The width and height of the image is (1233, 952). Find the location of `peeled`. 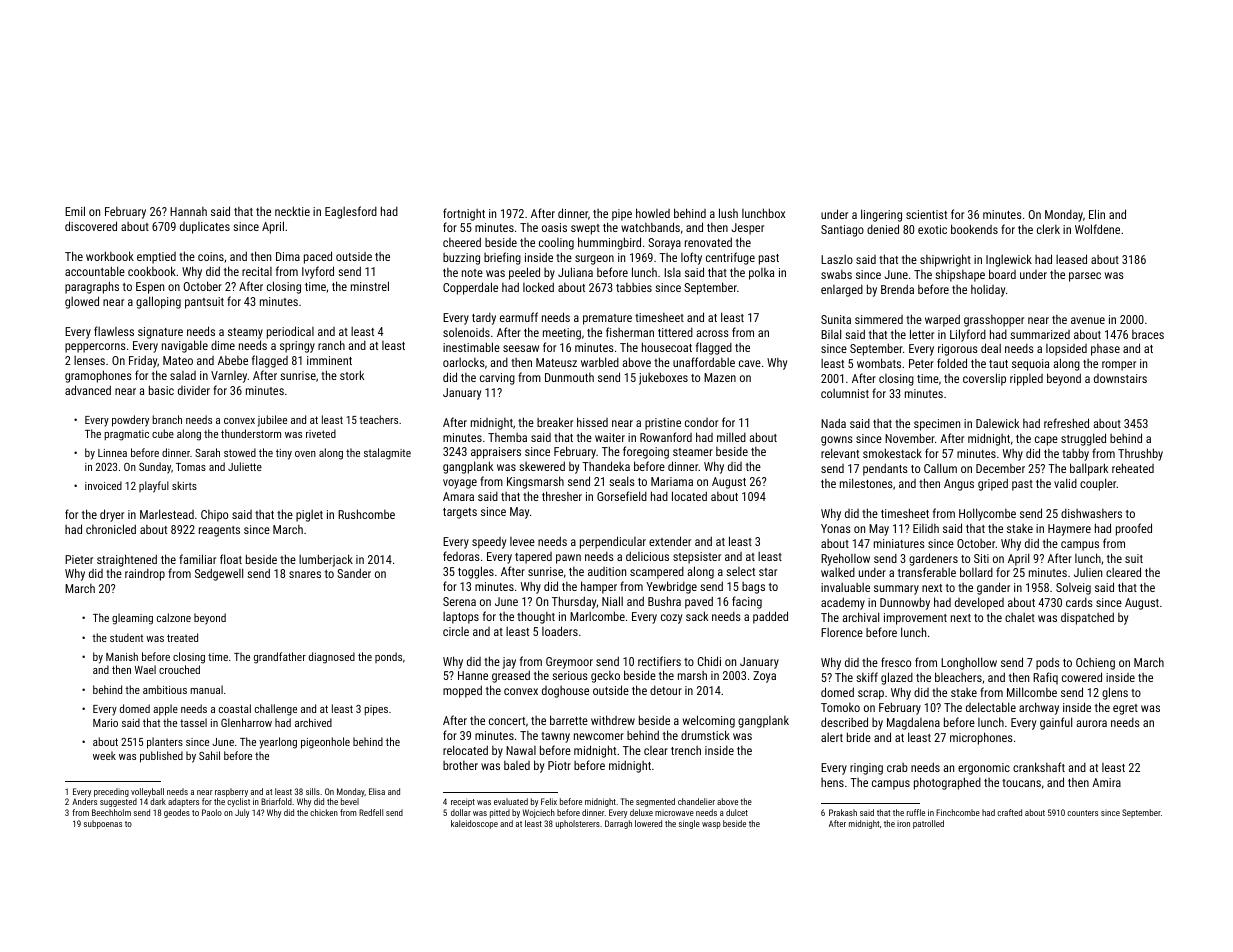

peeled is located at coordinates (524, 273).
